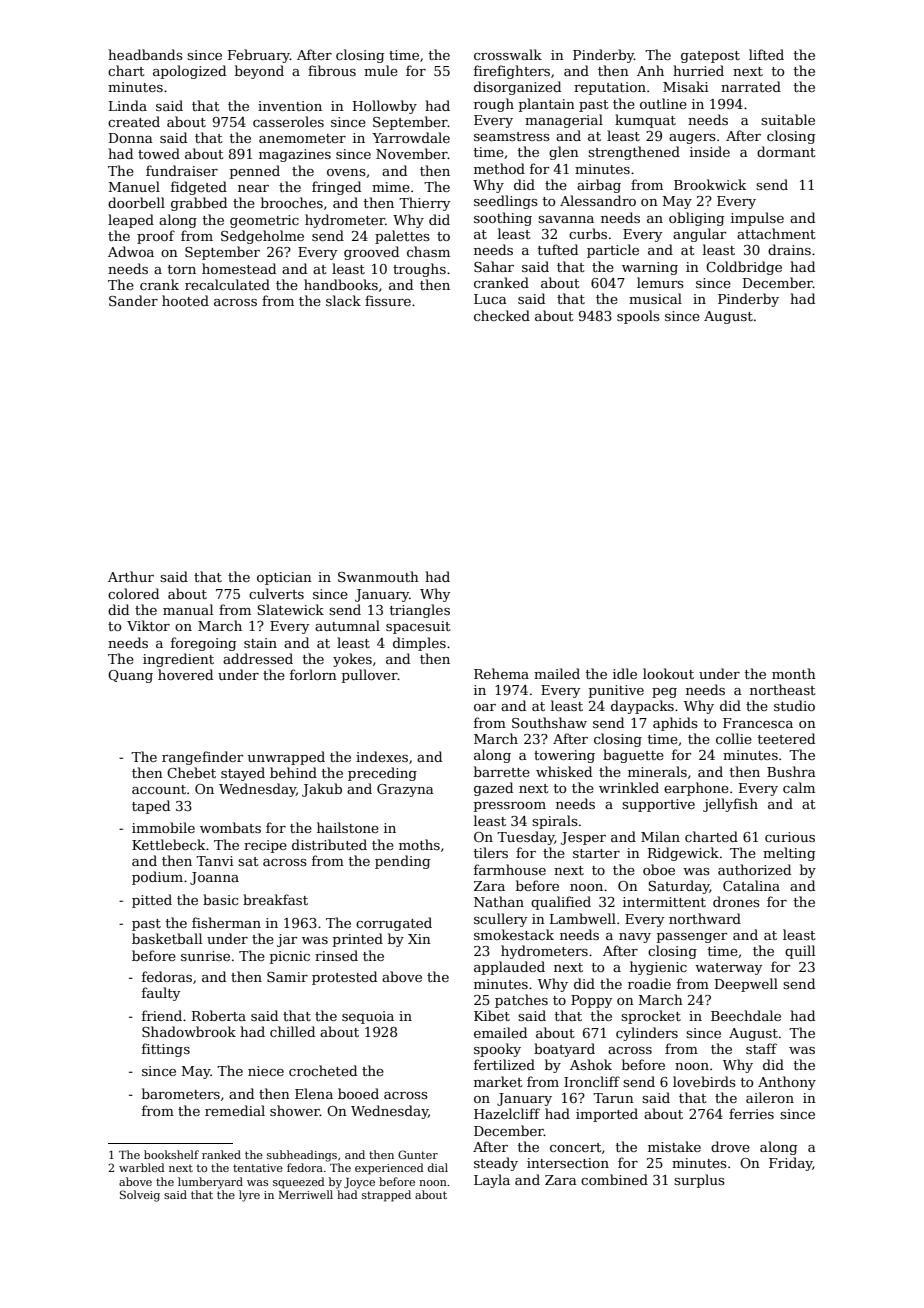 The image size is (924, 1308). I want to click on dimples, so click(419, 644).
